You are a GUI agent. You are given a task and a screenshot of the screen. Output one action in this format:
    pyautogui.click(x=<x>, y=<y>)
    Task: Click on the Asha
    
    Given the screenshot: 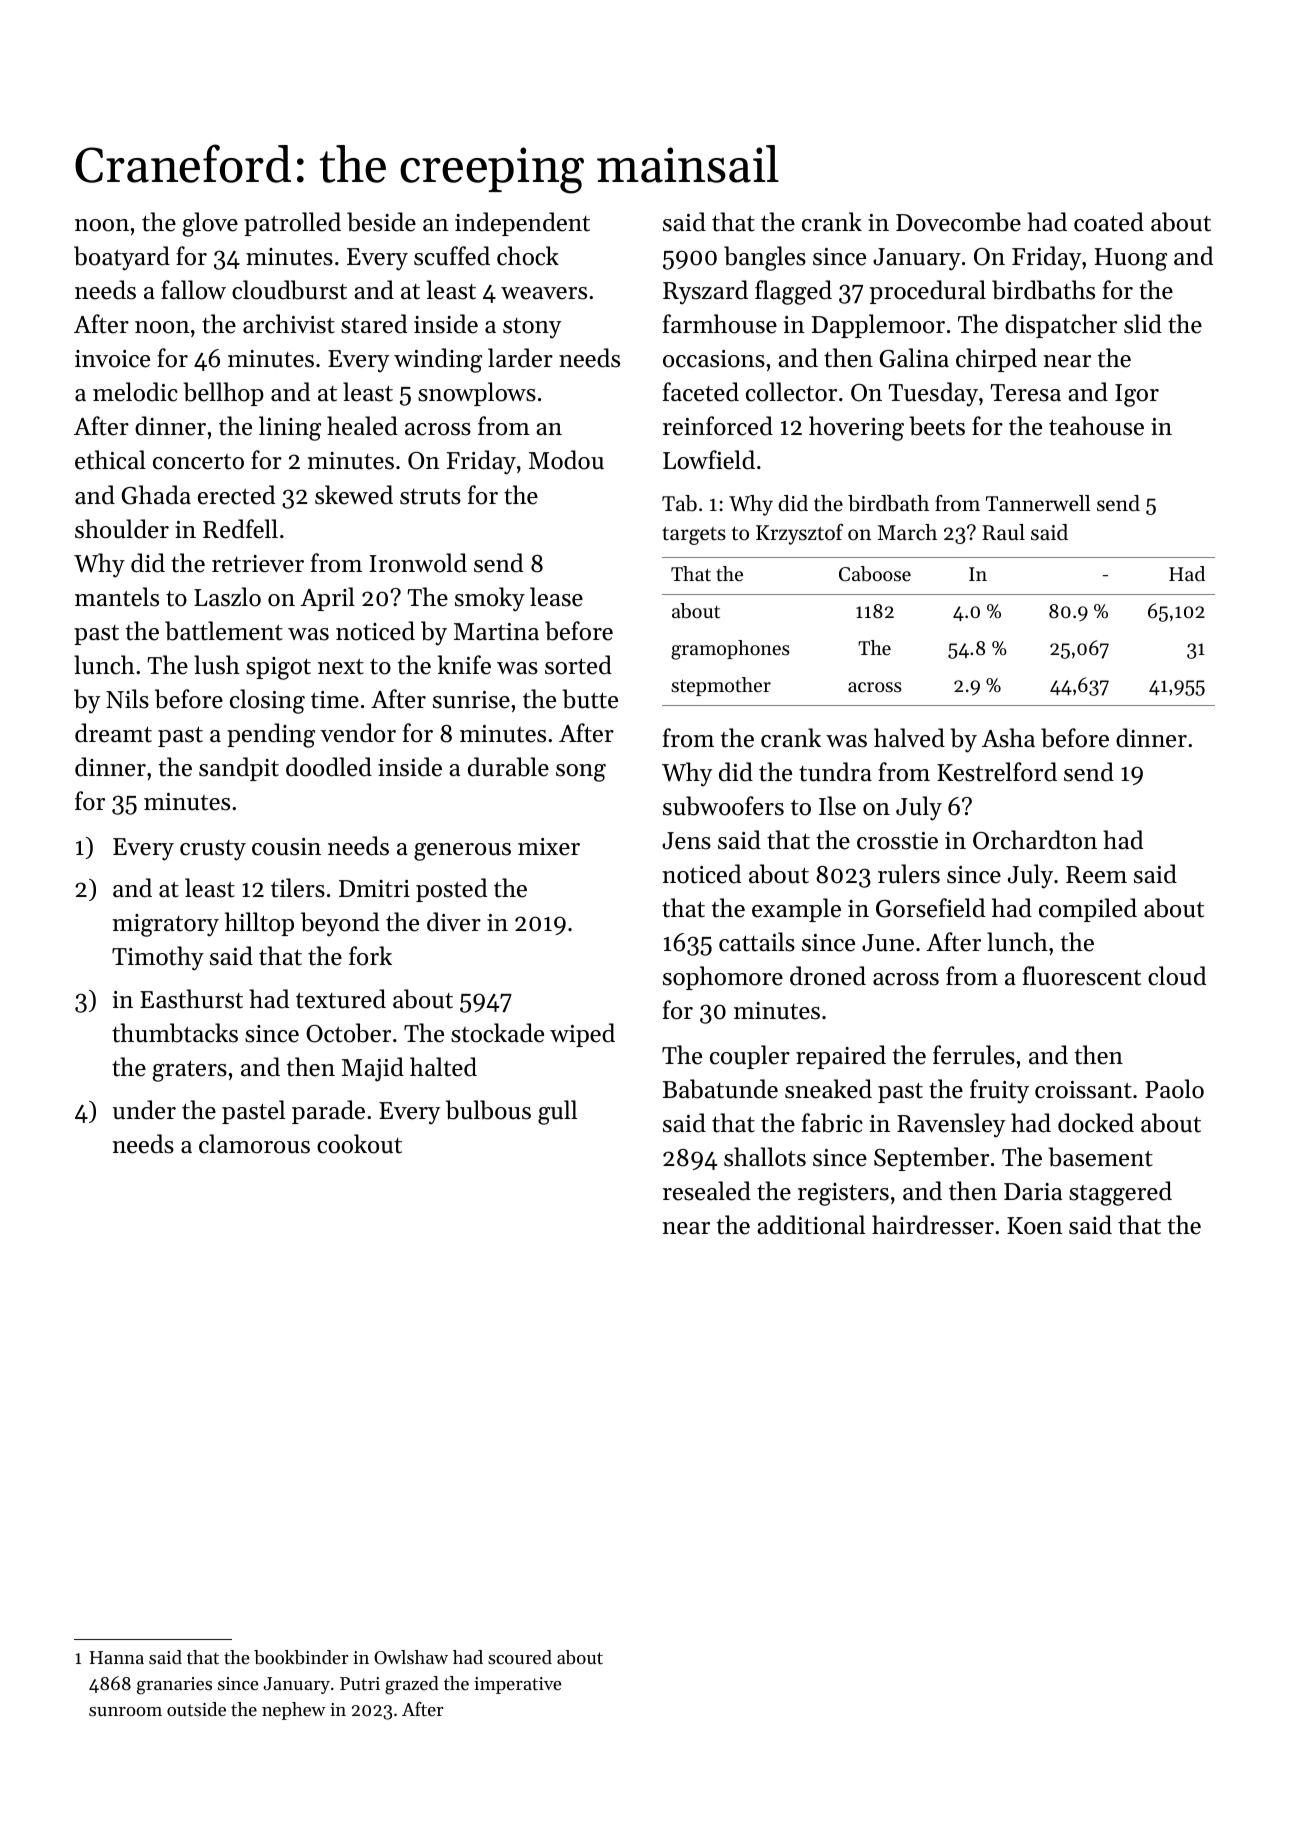 What is the action you would take?
    pyautogui.click(x=1008, y=738)
